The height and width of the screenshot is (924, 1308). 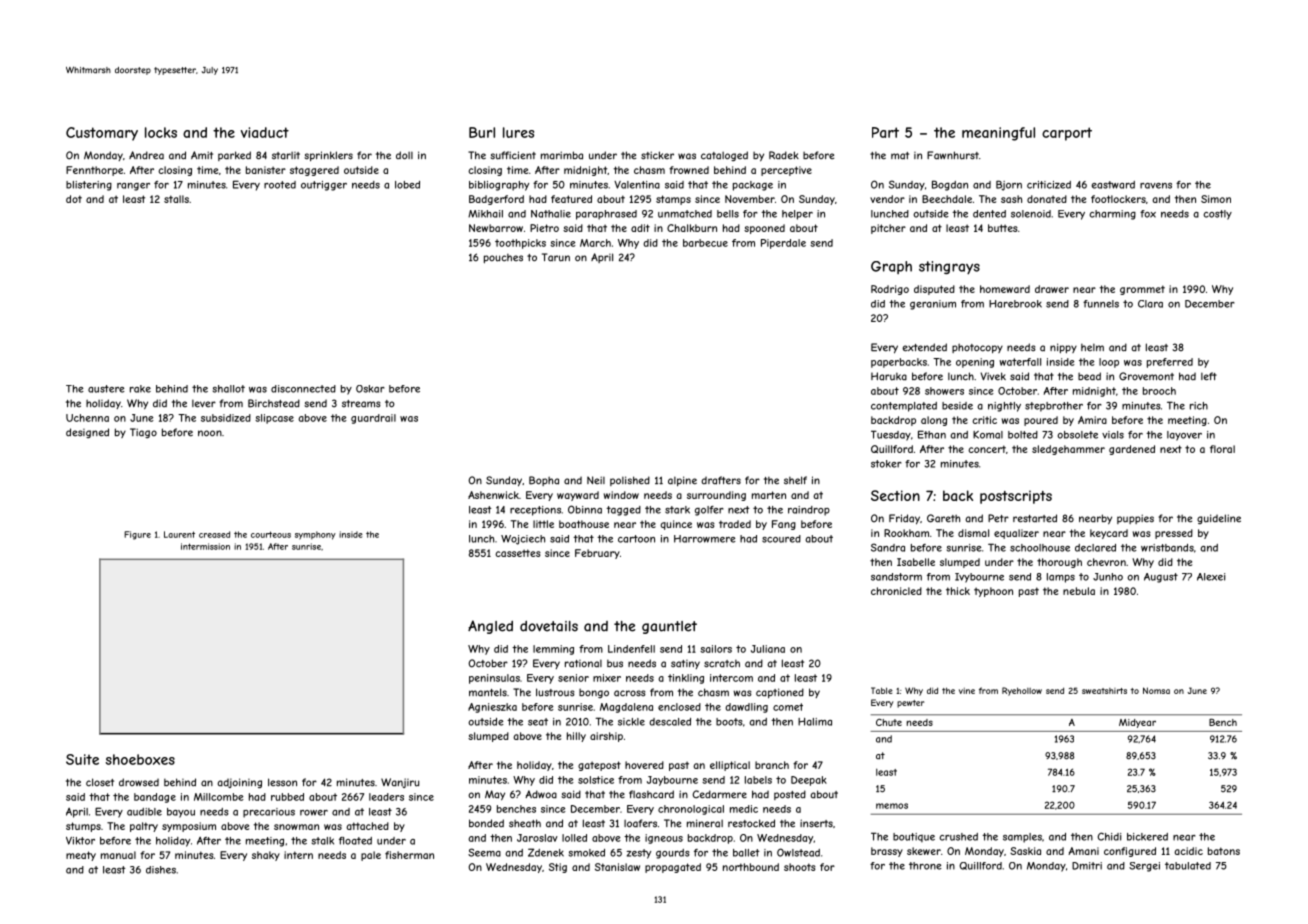 I want to click on dishes, so click(x=161, y=870).
